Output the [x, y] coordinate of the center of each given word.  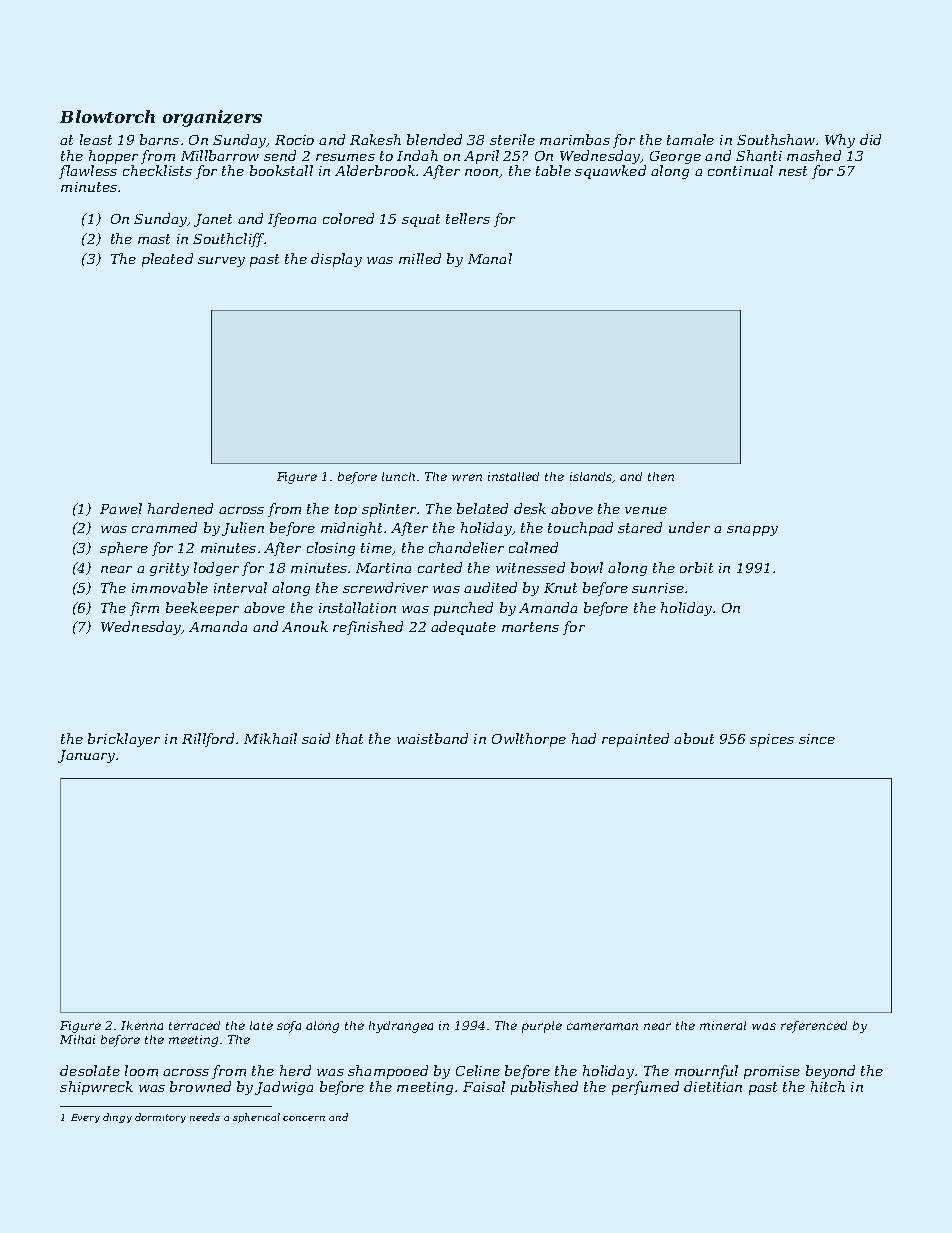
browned [200, 1086]
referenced [814, 1027]
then [661, 476]
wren [467, 477]
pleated [167, 260]
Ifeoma [292, 220]
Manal [490, 258]
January [86, 756]
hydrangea [401, 1027]
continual [740, 170]
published [544, 1088]
